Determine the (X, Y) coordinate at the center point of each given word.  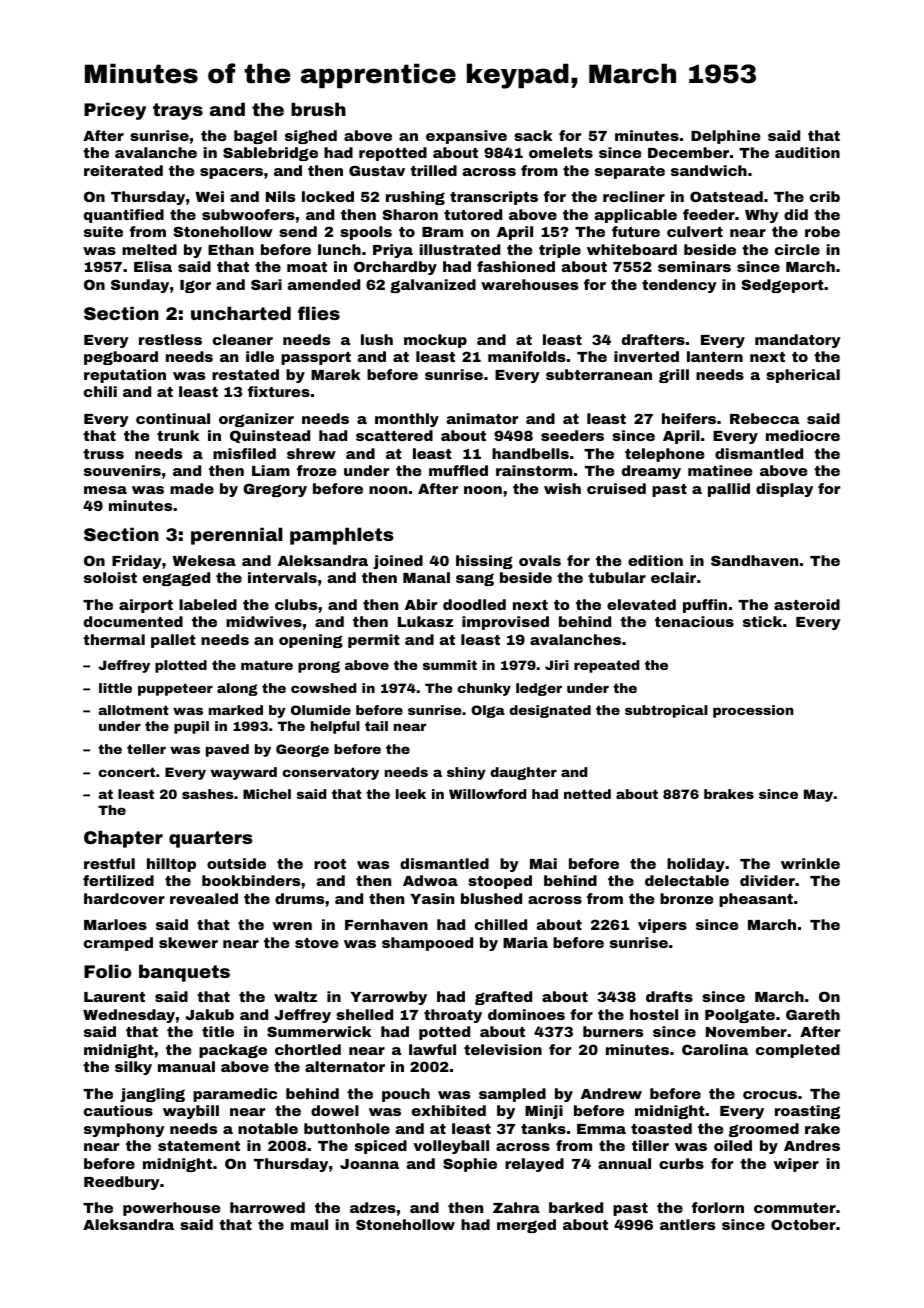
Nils (280, 196)
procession (753, 711)
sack (533, 135)
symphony (124, 1130)
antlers (687, 1224)
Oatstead (726, 196)
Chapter (123, 839)
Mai (543, 863)
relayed (534, 1165)
